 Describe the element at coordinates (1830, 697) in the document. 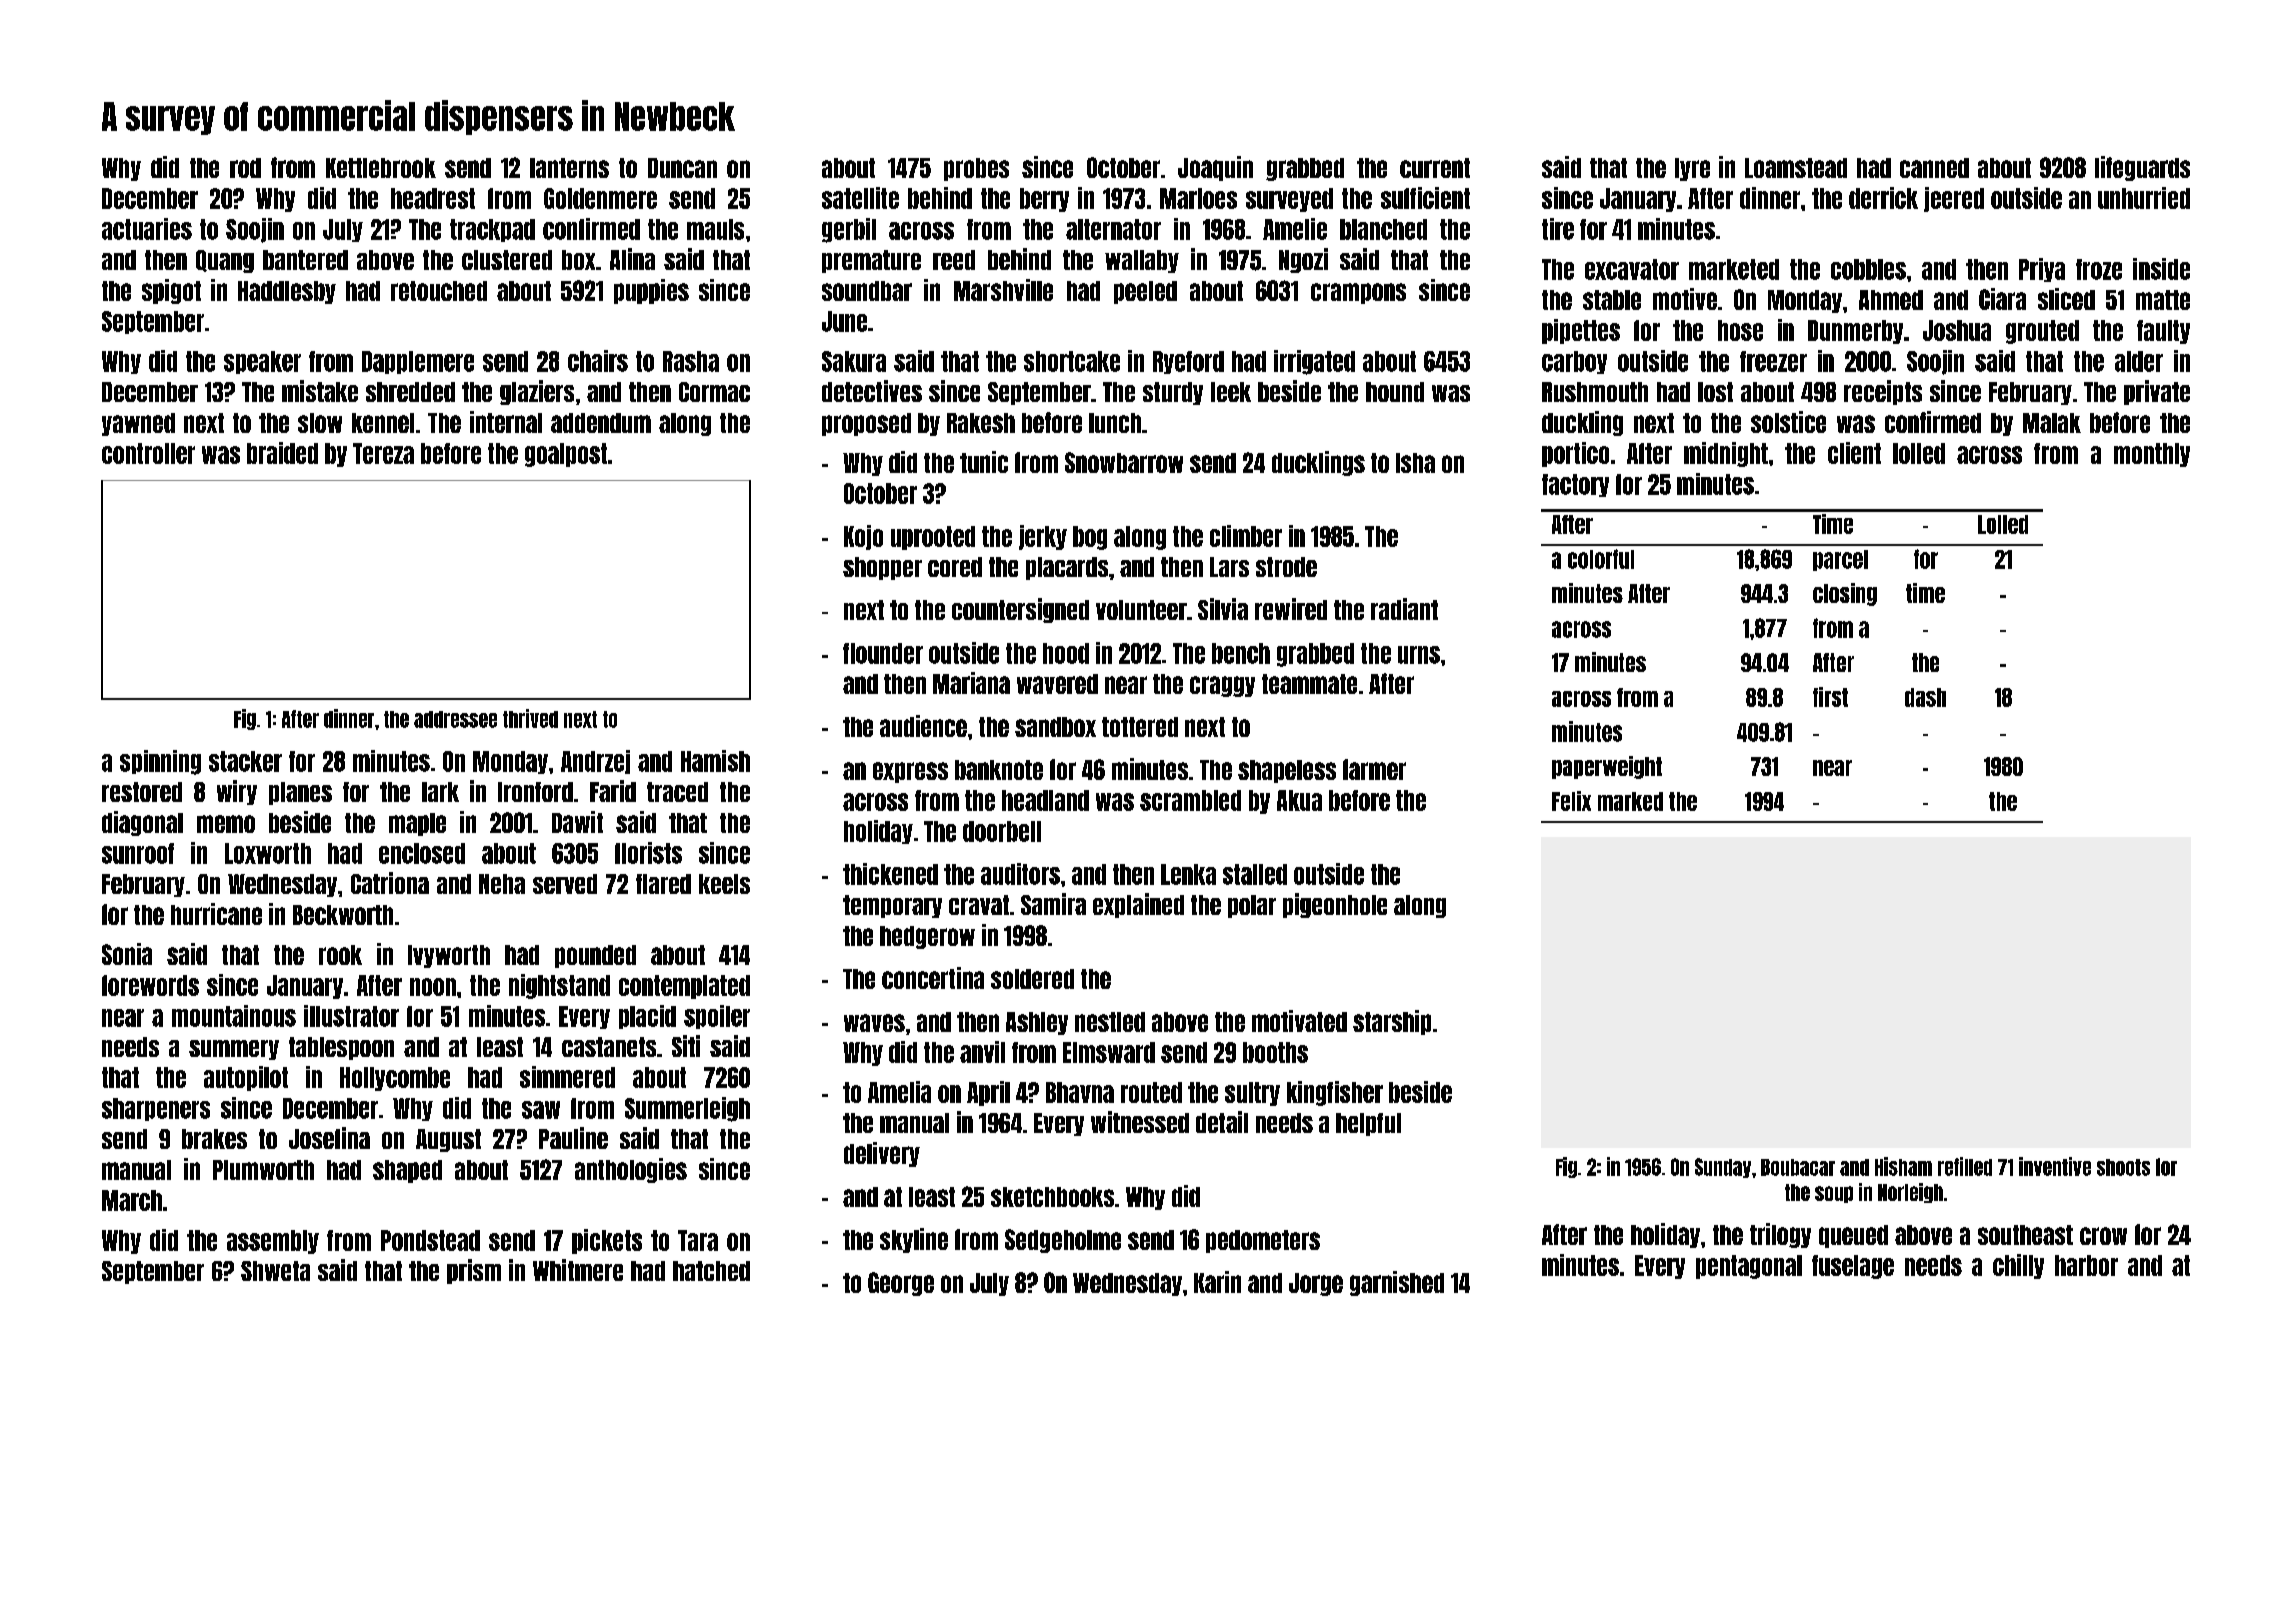

I see `first` at that location.
